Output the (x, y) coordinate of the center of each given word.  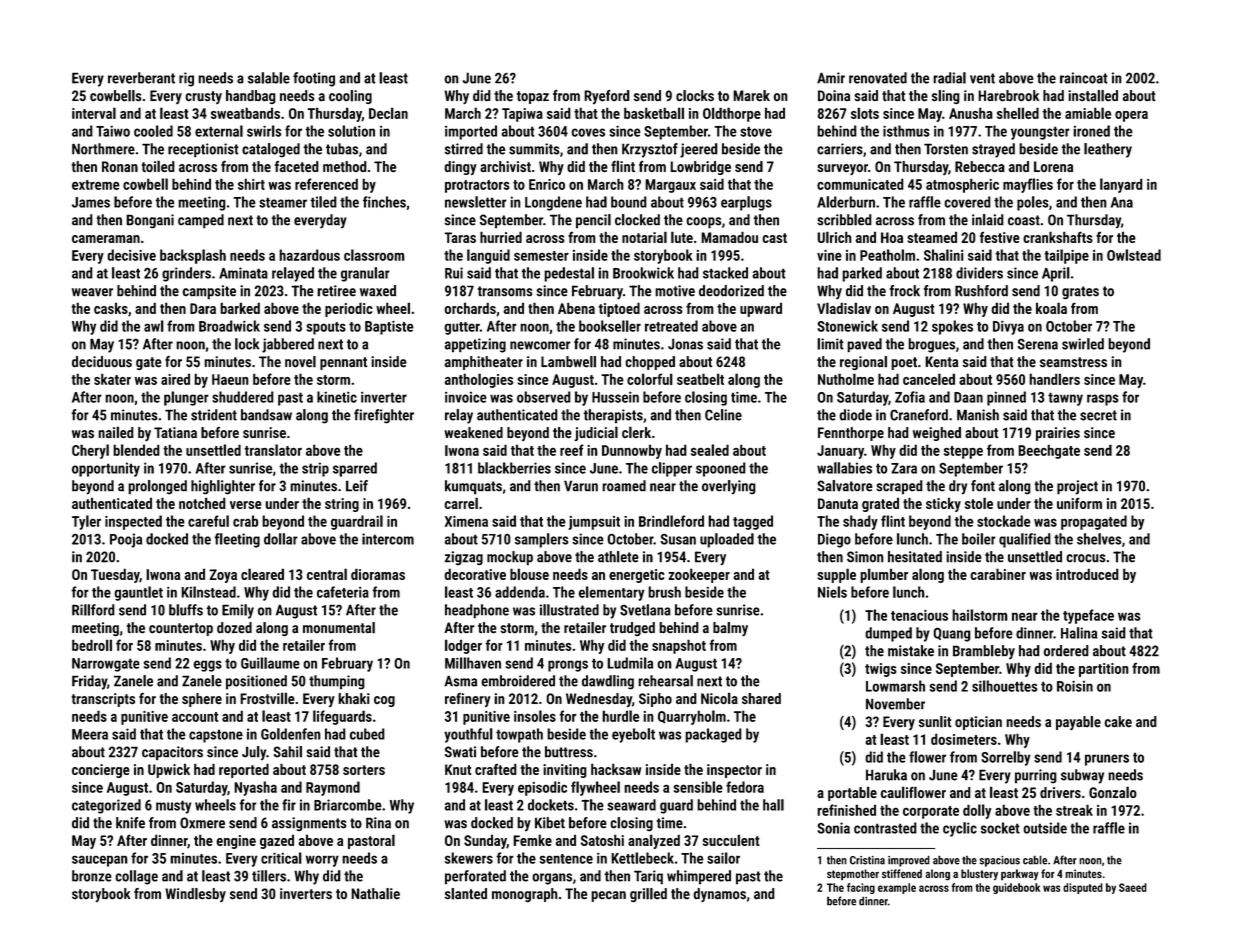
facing (861, 888)
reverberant (141, 78)
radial (949, 78)
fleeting (237, 540)
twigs (881, 670)
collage (136, 877)
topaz (533, 97)
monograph (525, 895)
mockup (510, 558)
